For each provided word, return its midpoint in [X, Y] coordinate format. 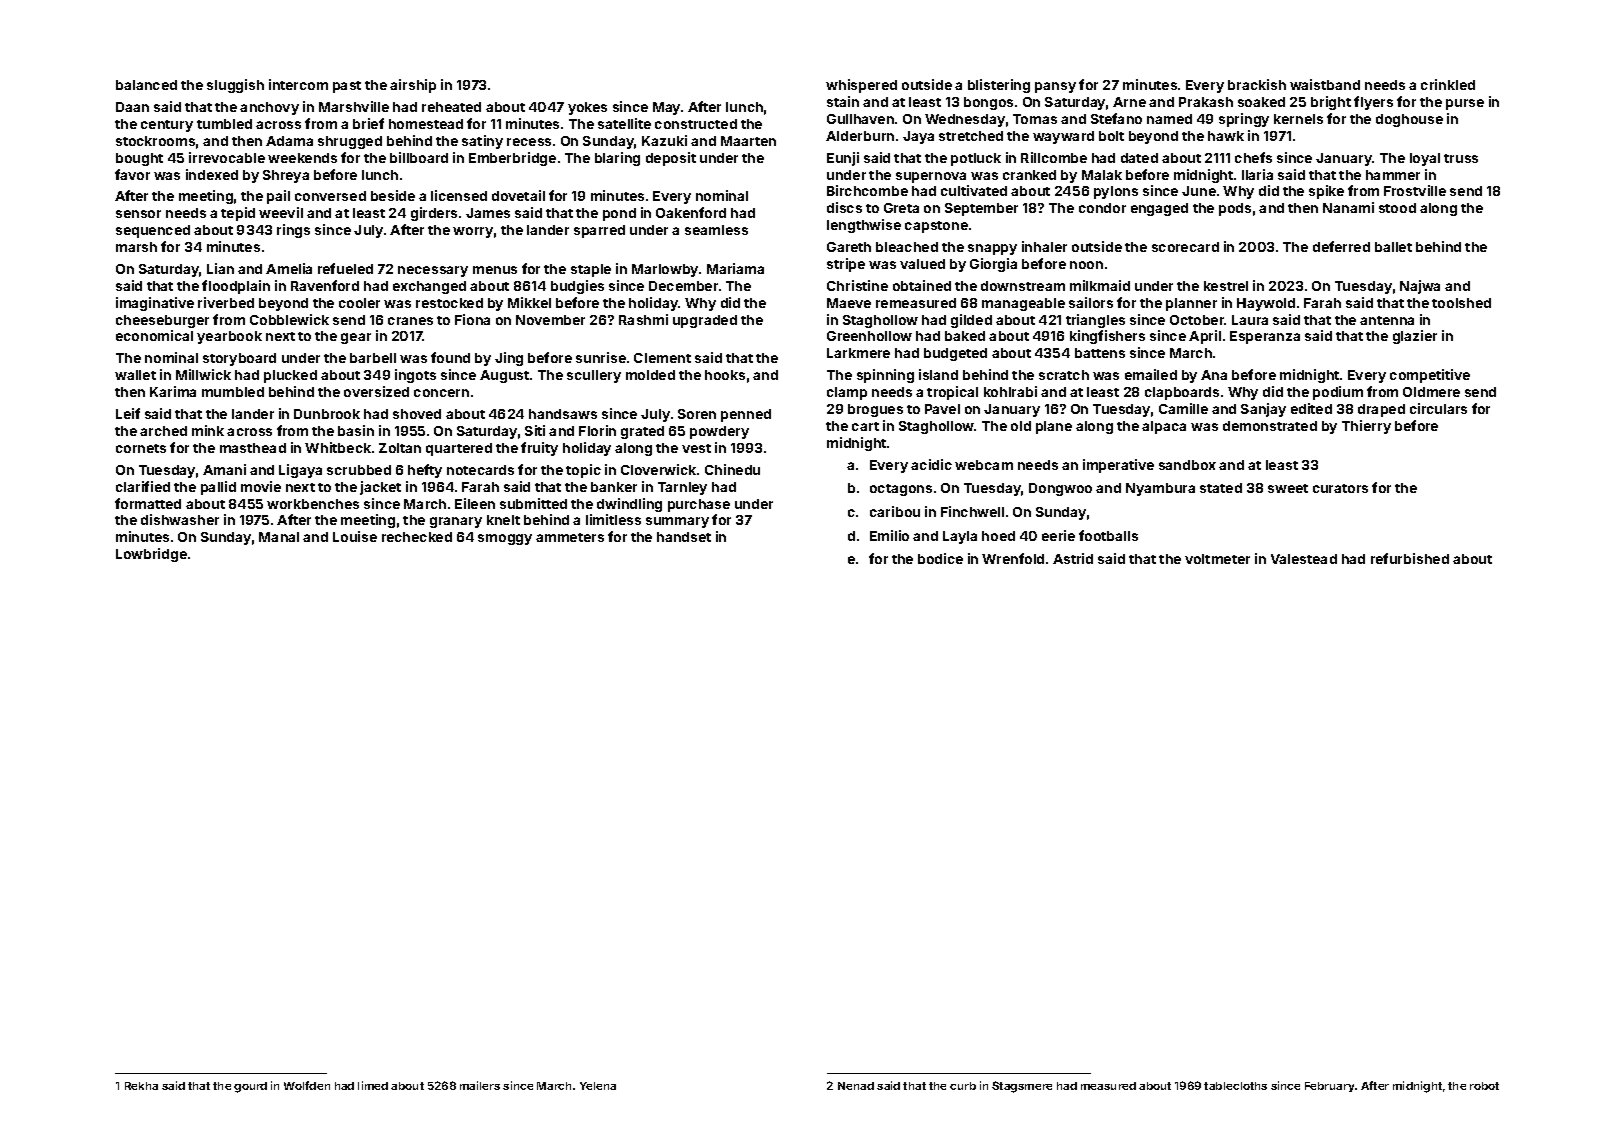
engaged [1159, 209]
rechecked [417, 537]
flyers [1373, 103]
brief [368, 123]
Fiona [472, 319]
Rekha [141, 1086]
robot [1484, 1086]
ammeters [570, 537]
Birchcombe [867, 190]
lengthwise [864, 226]
